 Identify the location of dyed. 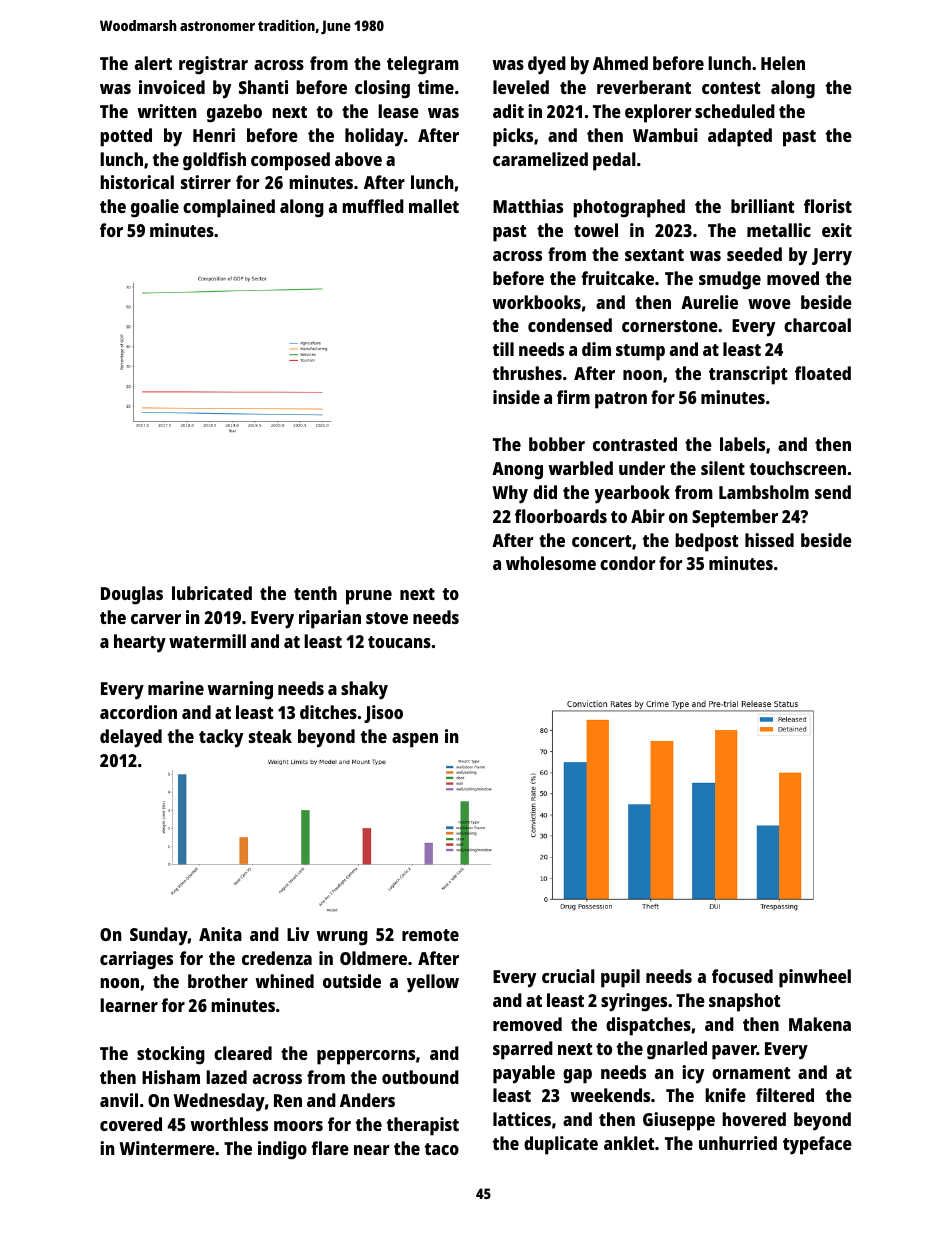
(547, 65).
